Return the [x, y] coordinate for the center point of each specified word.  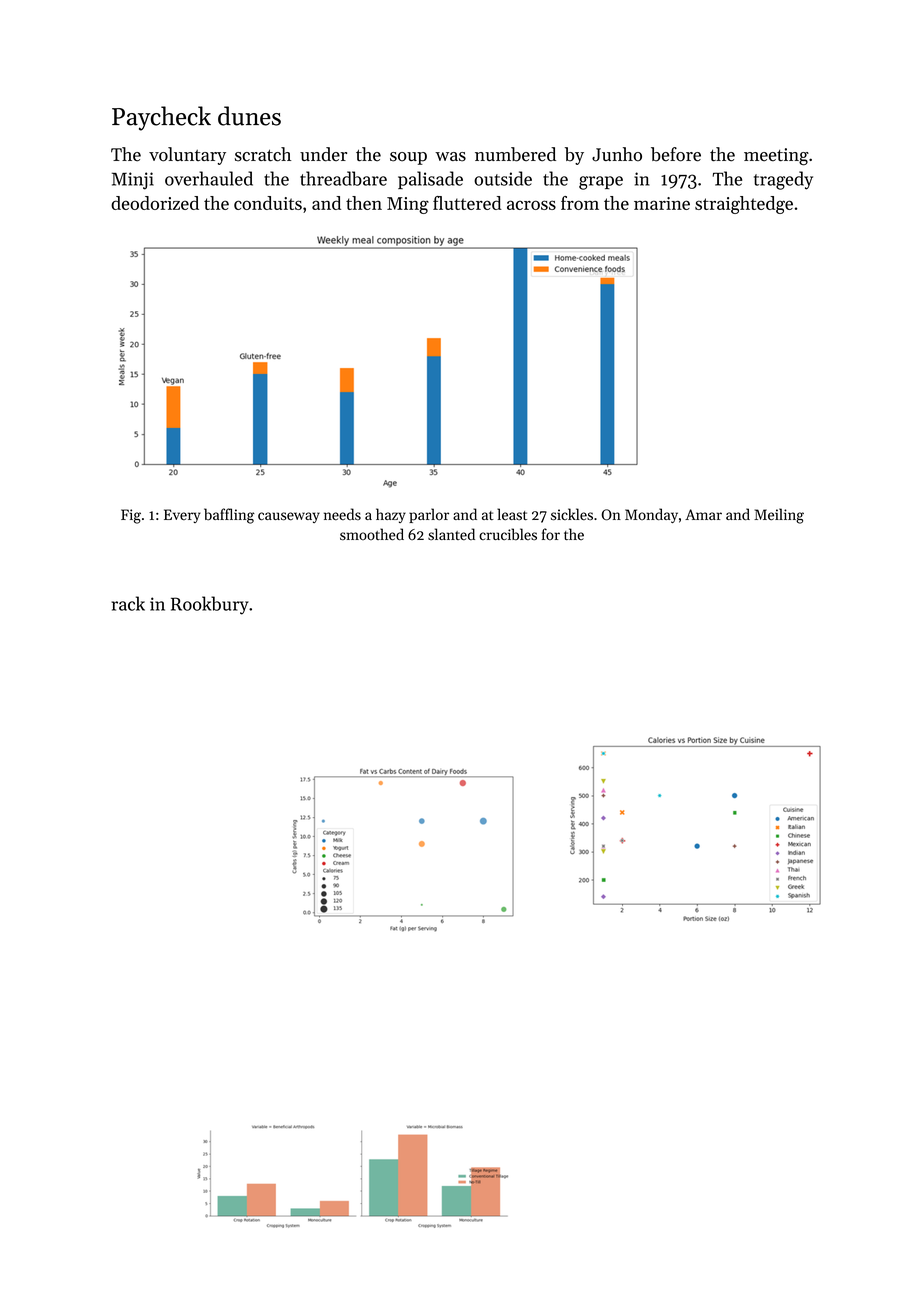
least [512, 514]
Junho [617, 154]
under [323, 154]
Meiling [779, 516]
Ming [408, 205]
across [531, 205]
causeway [289, 517]
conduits [268, 203]
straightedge [744, 205]
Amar [703, 514]
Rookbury [210, 605]
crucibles [508, 534]
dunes [249, 116]
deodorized [155, 203]
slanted [451, 534]
